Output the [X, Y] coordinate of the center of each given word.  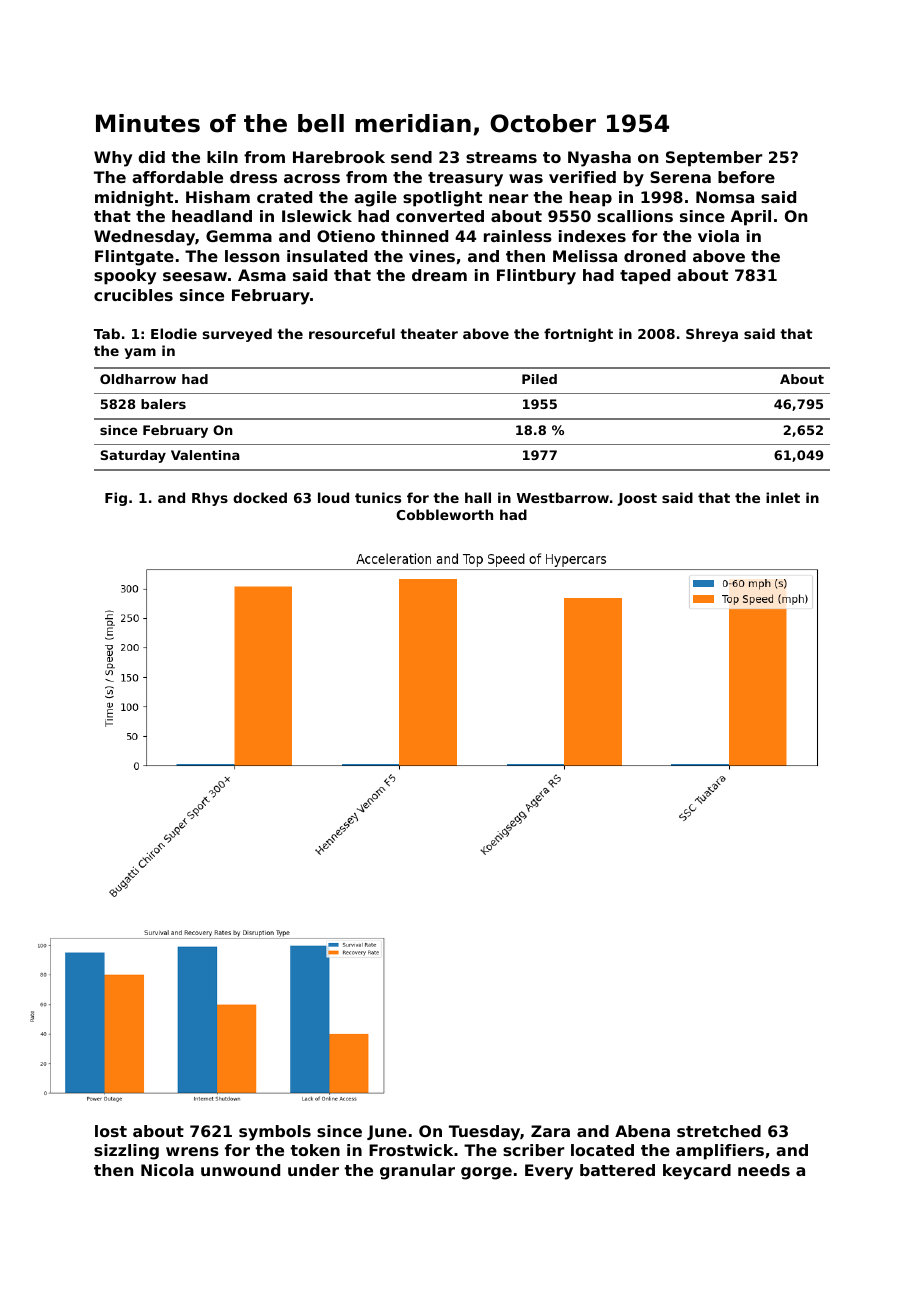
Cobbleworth [444, 514]
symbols [275, 1133]
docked [260, 497]
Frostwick [411, 1150]
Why [113, 159]
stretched [719, 1131]
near [508, 198]
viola [718, 236]
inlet [783, 497]
